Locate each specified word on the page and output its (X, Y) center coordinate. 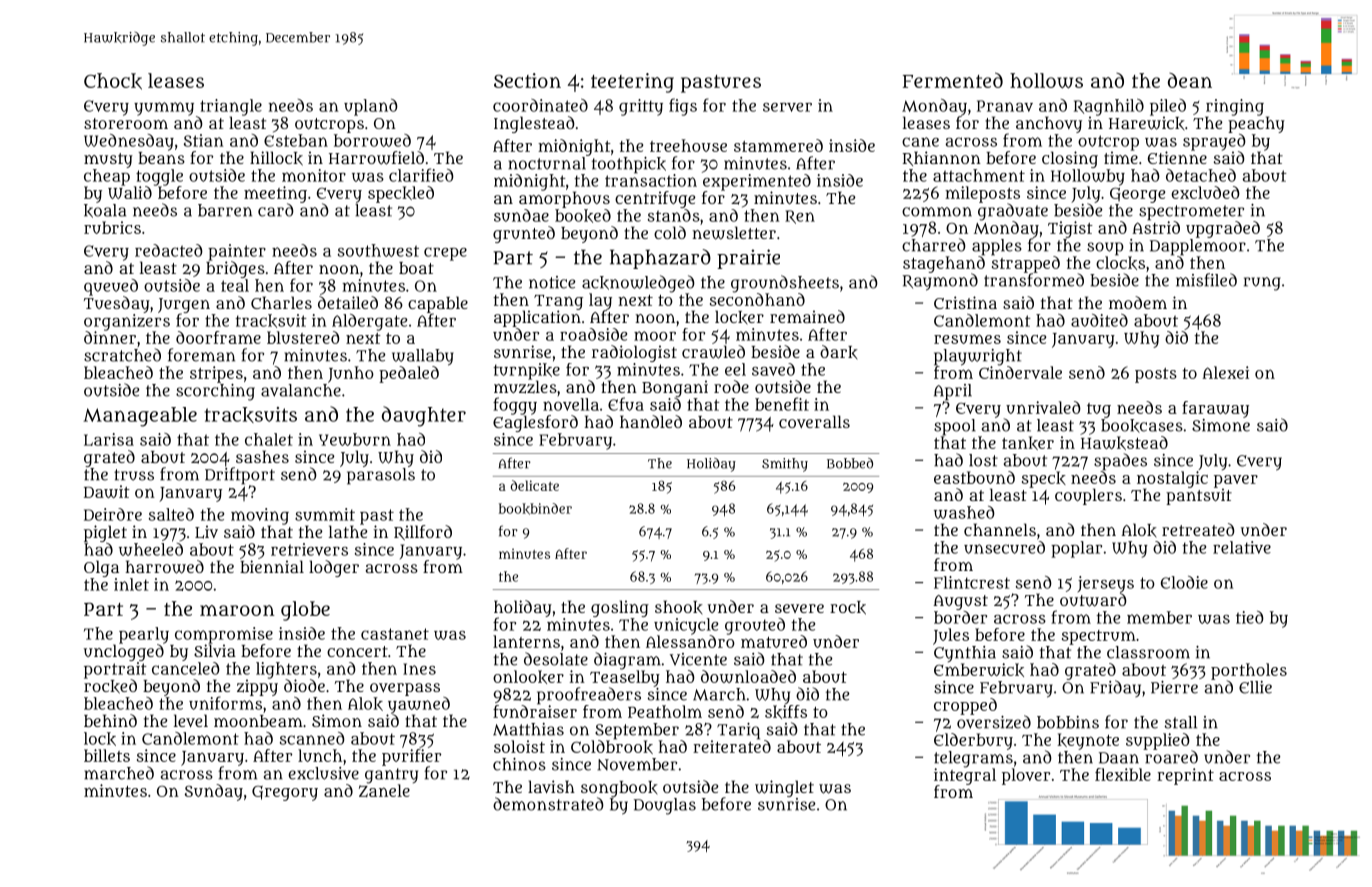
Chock (113, 81)
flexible (1123, 774)
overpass (405, 689)
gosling (620, 608)
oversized (994, 722)
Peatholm (665, 711)
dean (1190, 80)
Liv (206, 532)
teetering (632, 83)
